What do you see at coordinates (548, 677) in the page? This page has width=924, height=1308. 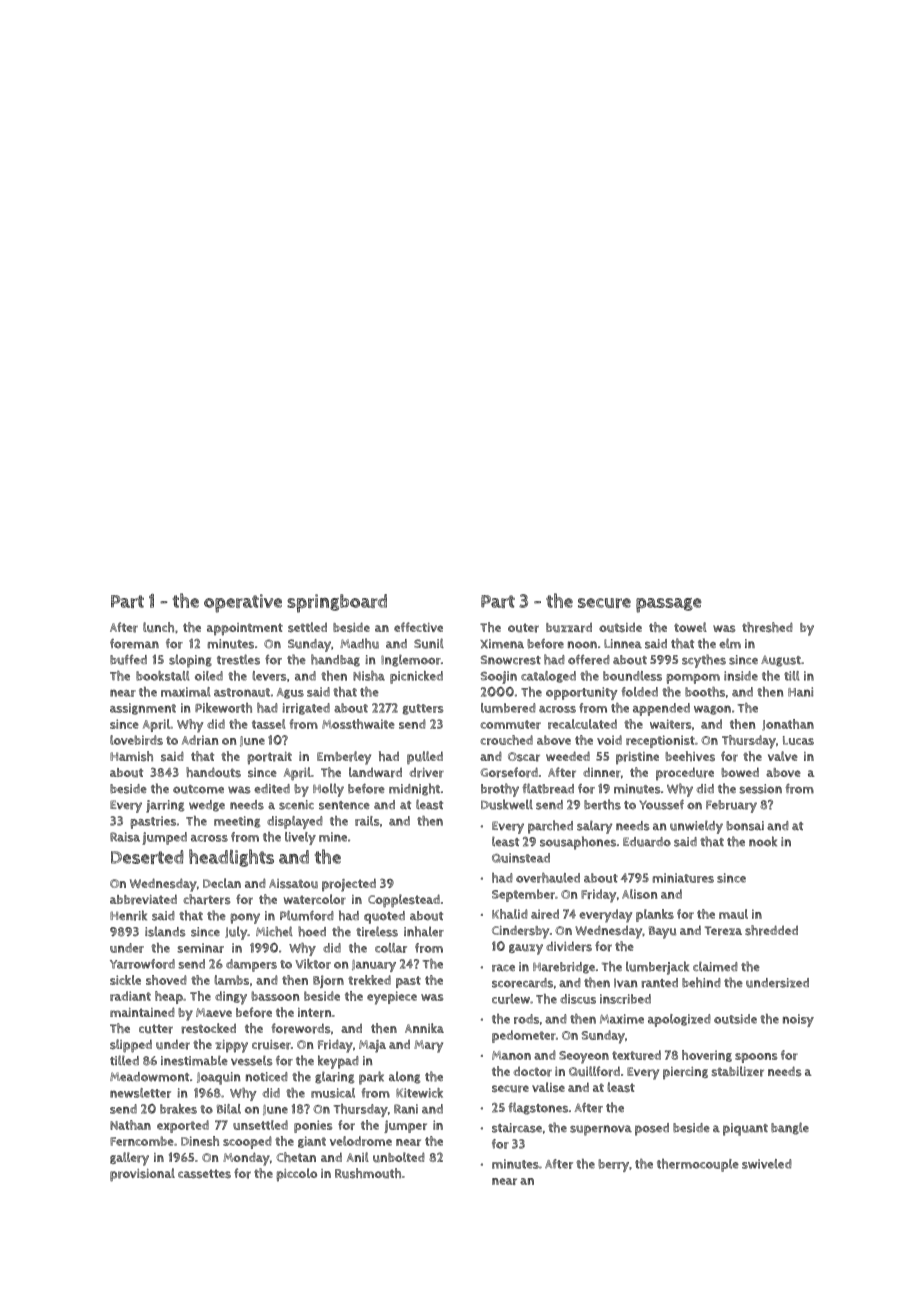 I see `cataloged` at bounding box center [548, 677].
